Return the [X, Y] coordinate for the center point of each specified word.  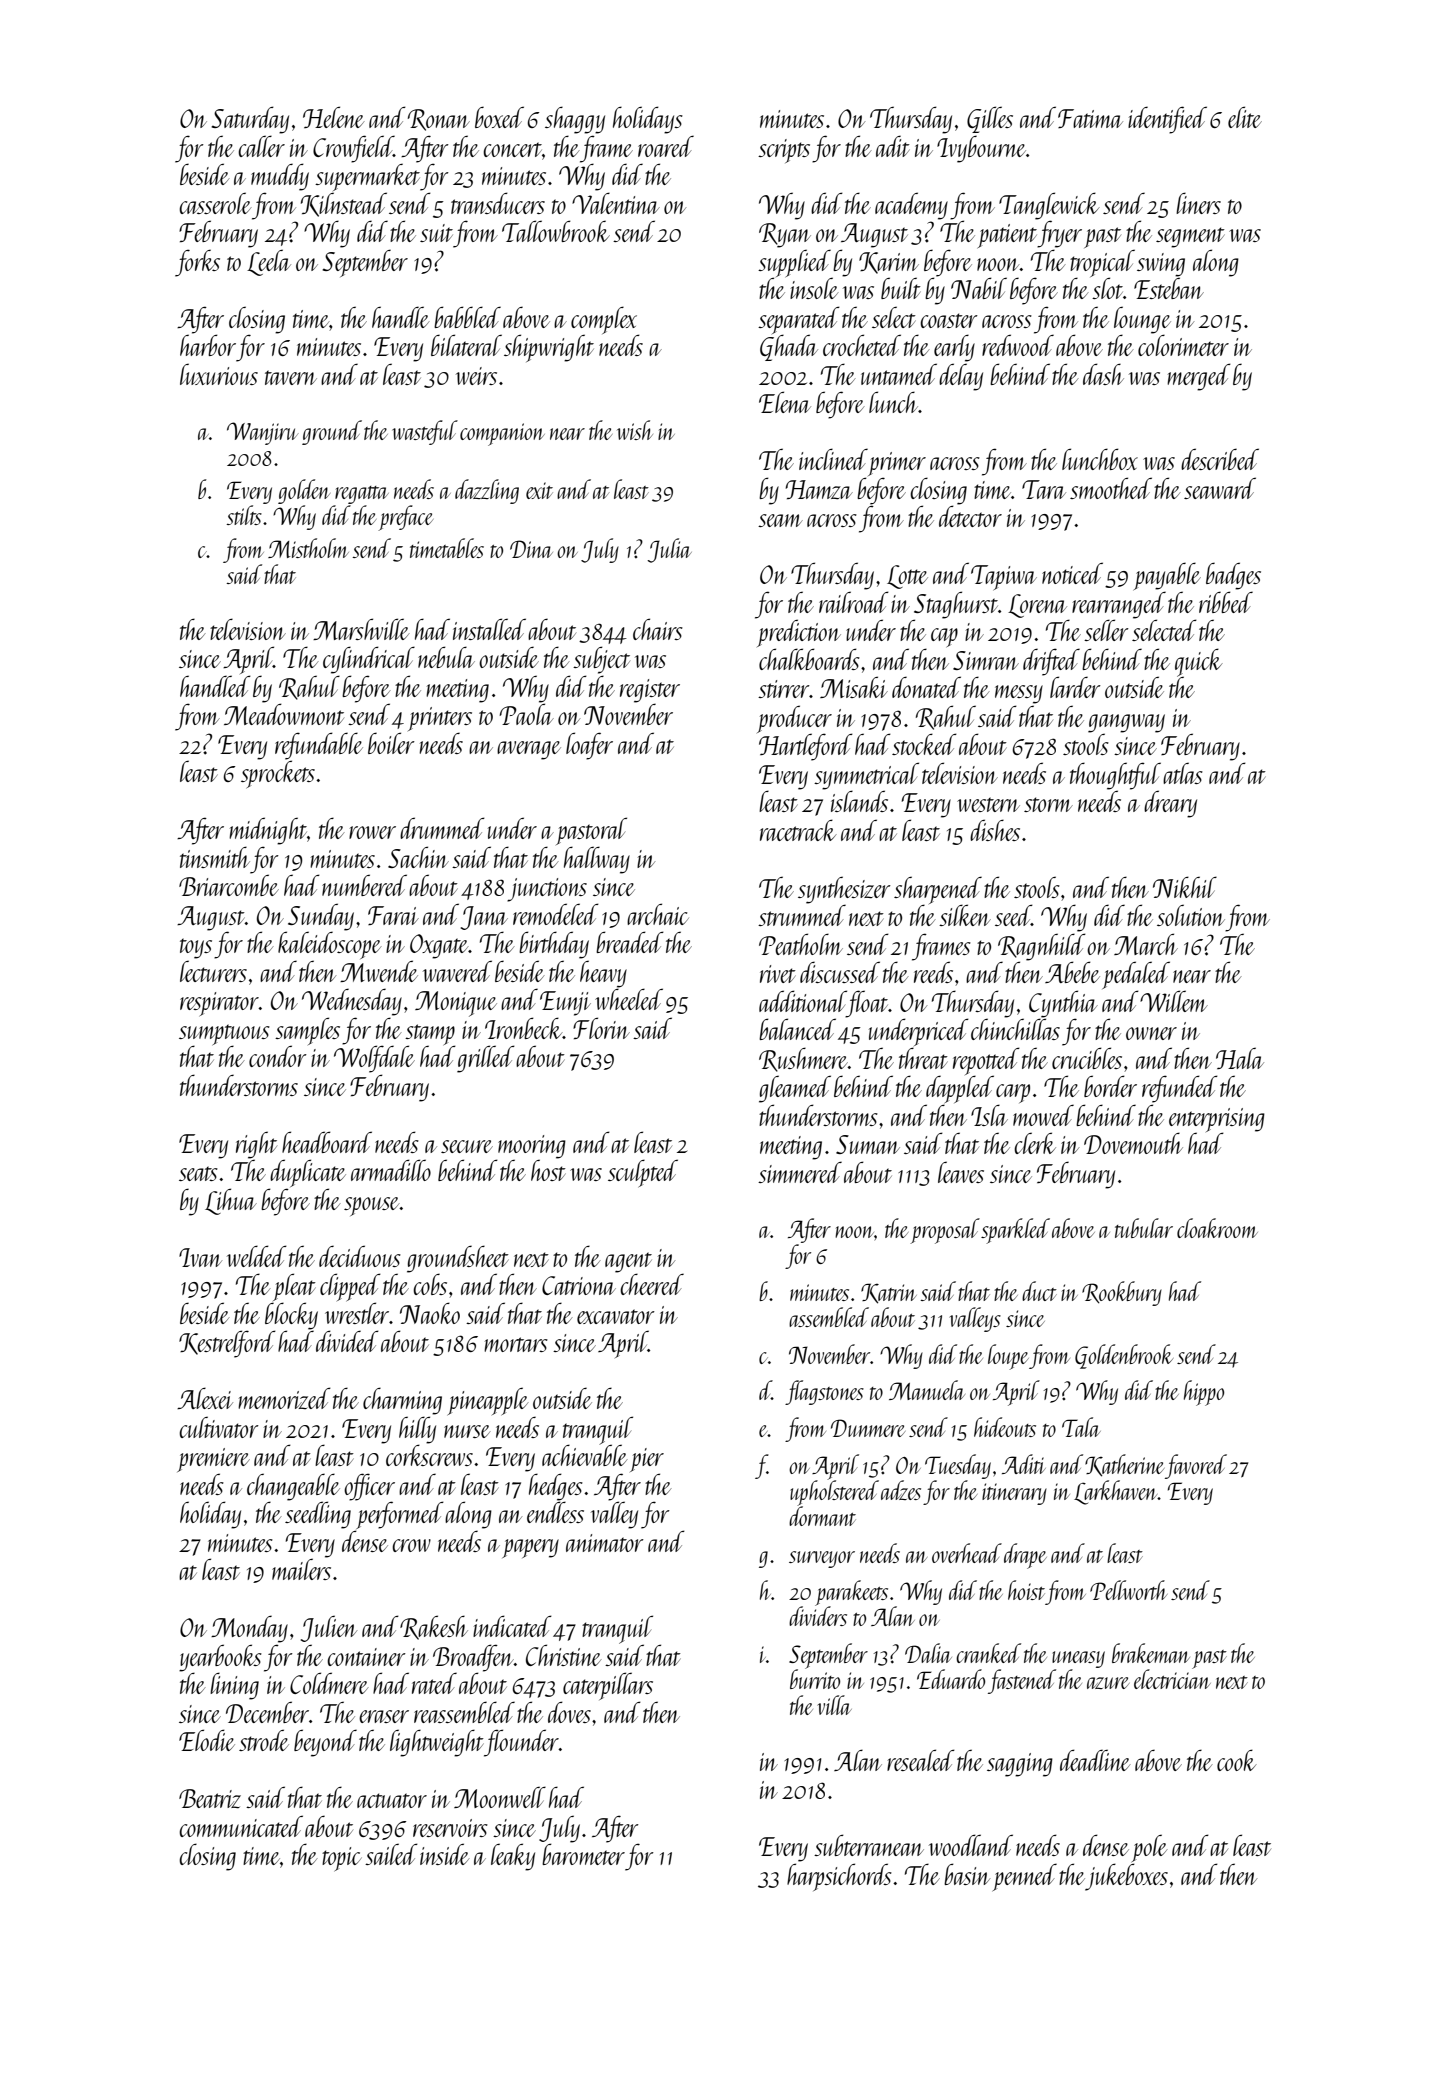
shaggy [575, 120]
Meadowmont [284, 714]
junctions [547, 890]
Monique [456, 1004]
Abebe [1072, 972]
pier [647, 1460]
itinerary [1014, 1494]
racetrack [798, 830]
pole [1150, 1848]
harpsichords [839, 1877]
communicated [241, 1826]
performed [400, 1515]
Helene [334, 117]
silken [965, 915]
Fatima [1090, 118]
